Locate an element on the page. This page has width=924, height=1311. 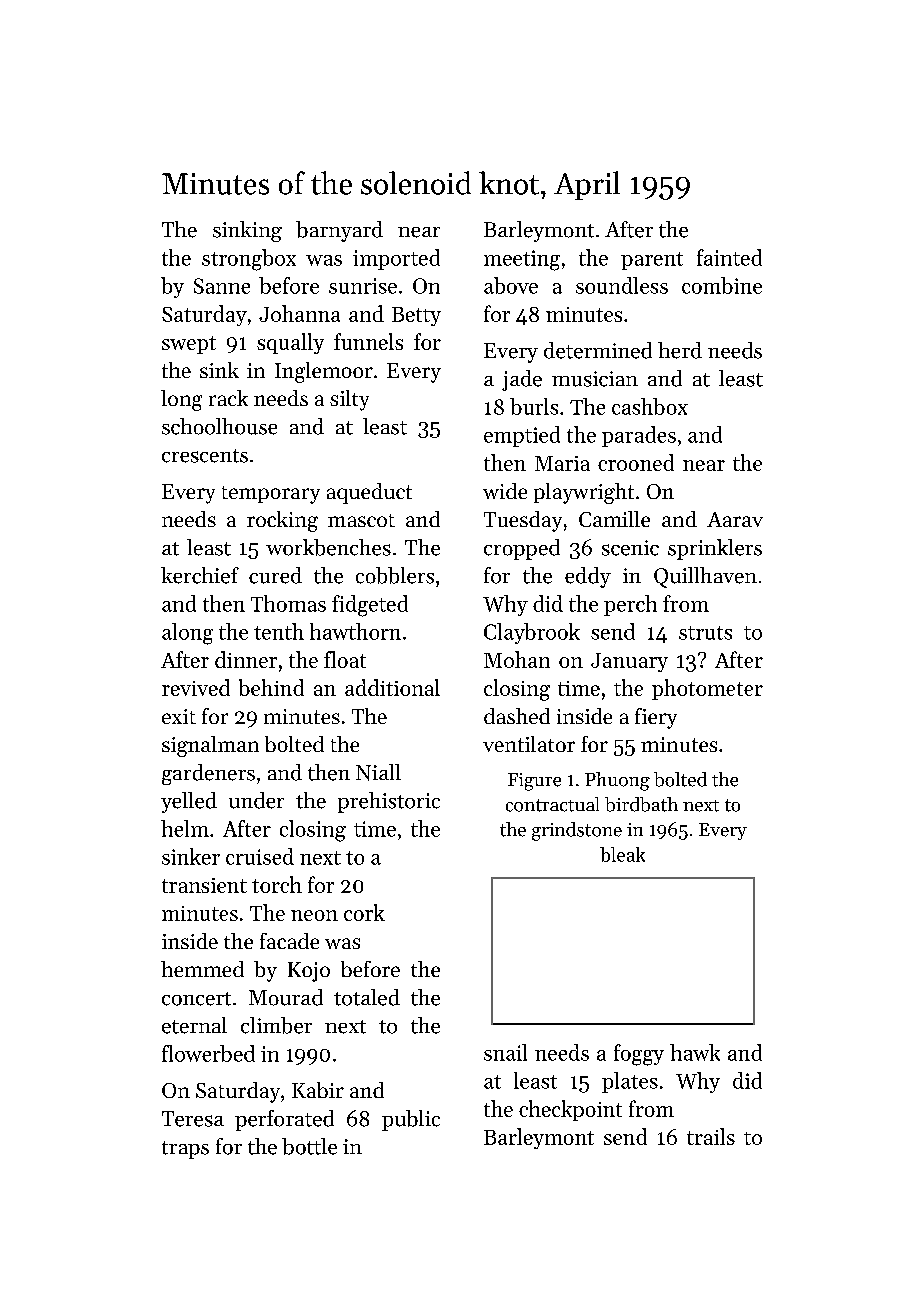
hawthorn is located at coordinates (355, 631).
